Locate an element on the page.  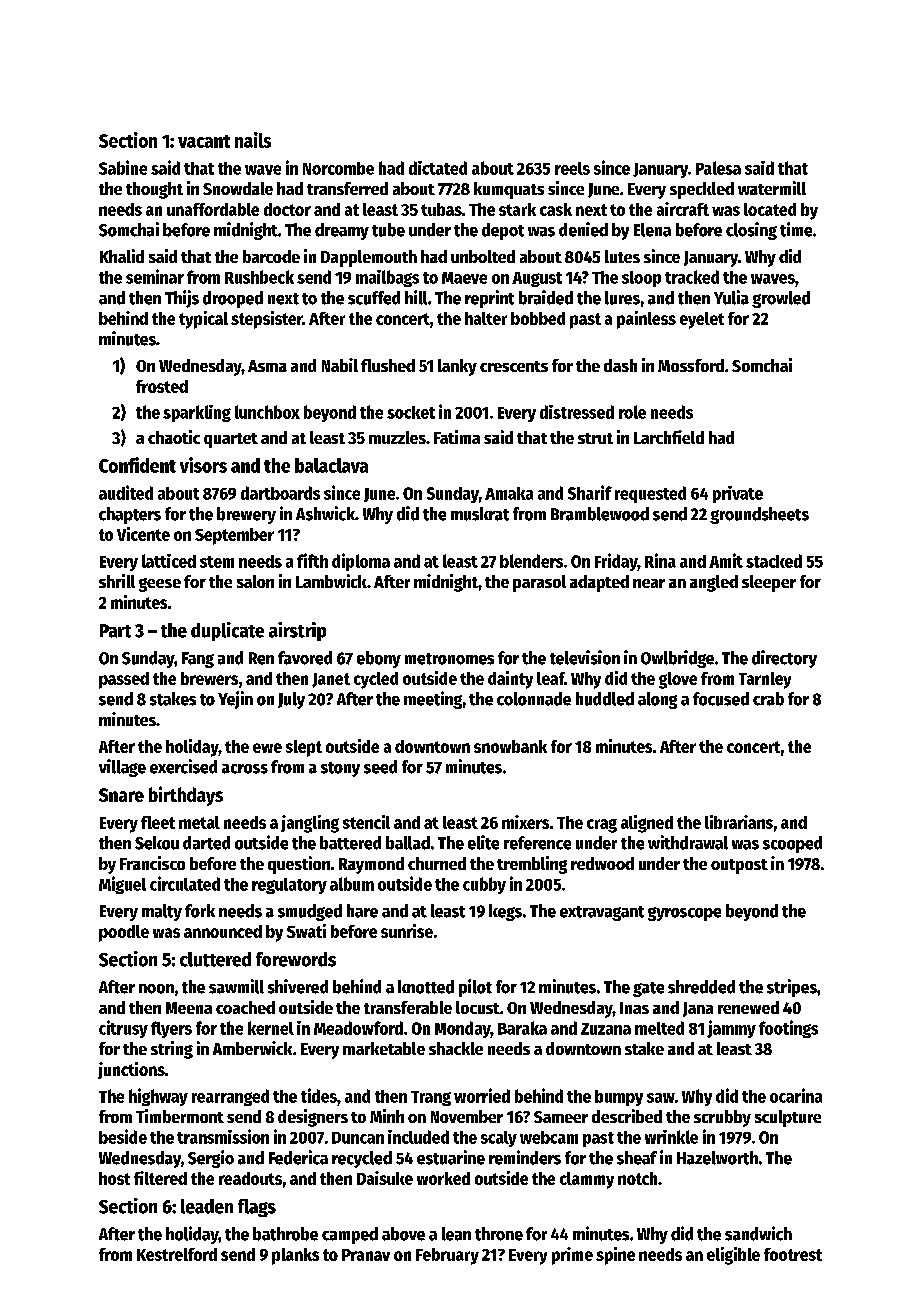
Sergio is located at coordinates (211, 1159).
